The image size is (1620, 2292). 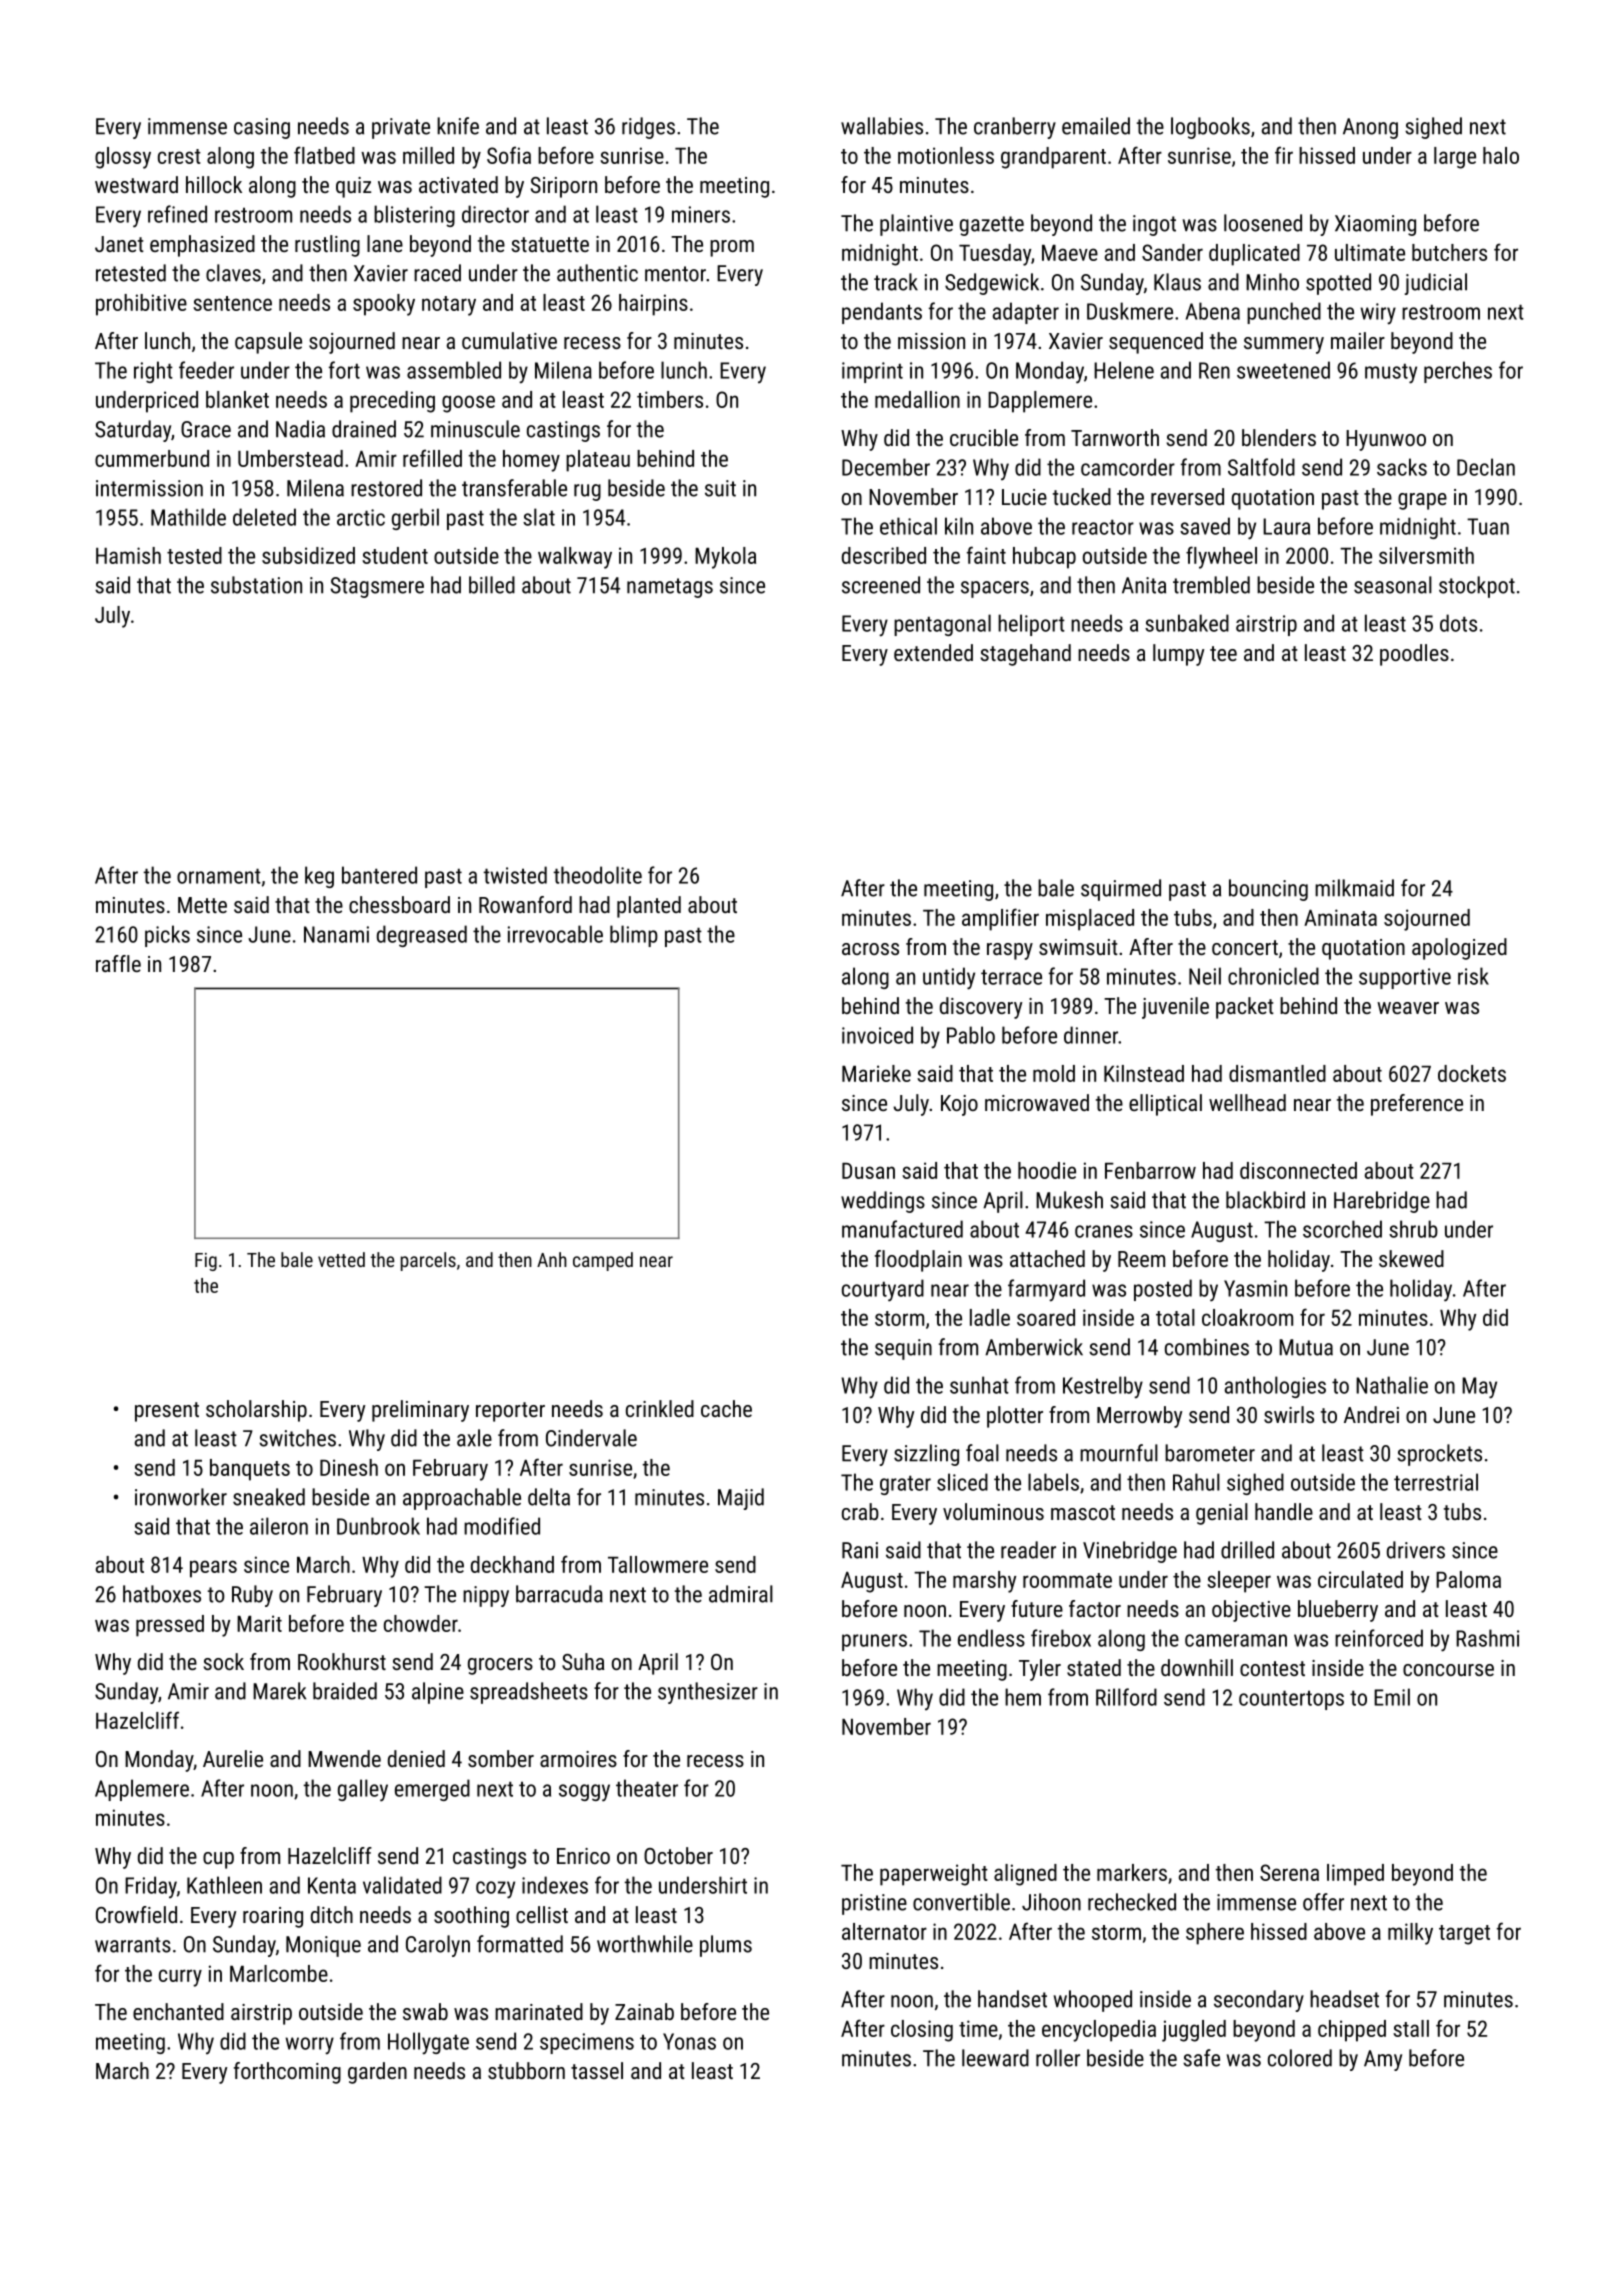 What do you see at coordinates (882, 126) in the page?
I see `wallabies` at bounding box center [882, 126].
